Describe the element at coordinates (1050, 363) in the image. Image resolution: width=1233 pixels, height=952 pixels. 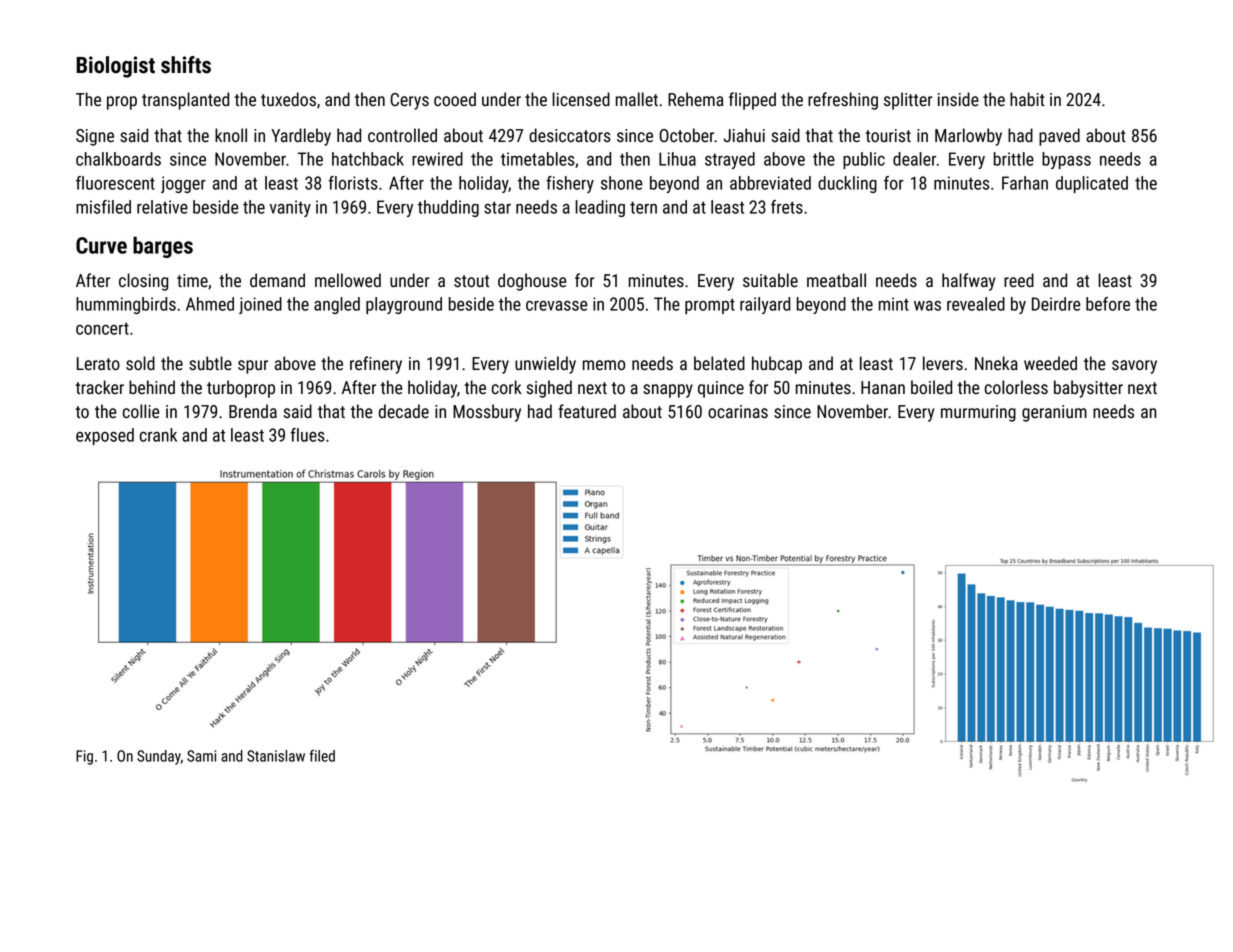
I see `weeded` at that location.
